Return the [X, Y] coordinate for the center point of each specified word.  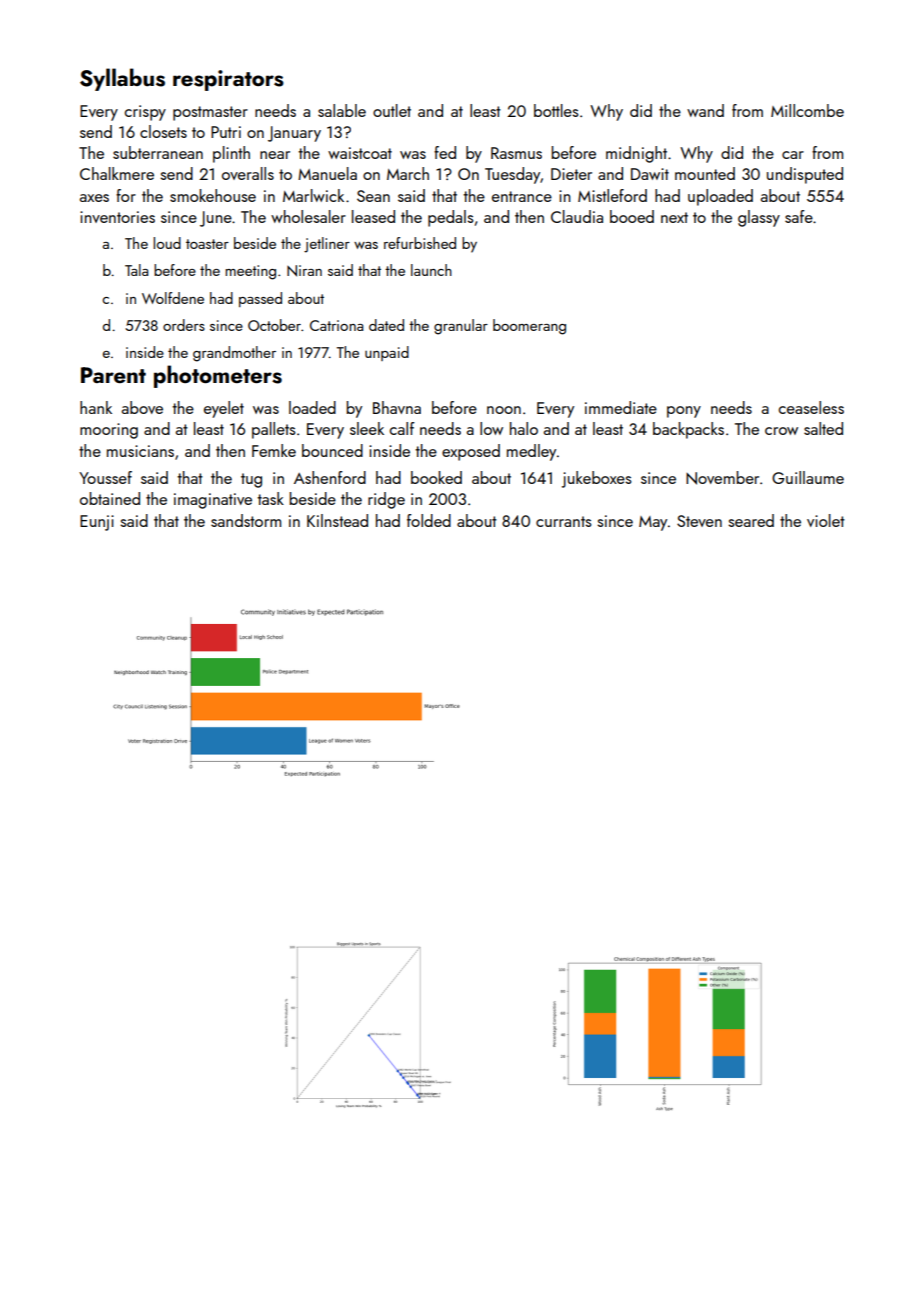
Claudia [577, 216]
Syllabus [122, 79]
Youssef [105, 477]
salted [823, 428]
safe [799, 216]
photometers [218, 376]
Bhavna [397, 407]
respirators [228, 80]
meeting [250, 272]
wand [705, 110]
